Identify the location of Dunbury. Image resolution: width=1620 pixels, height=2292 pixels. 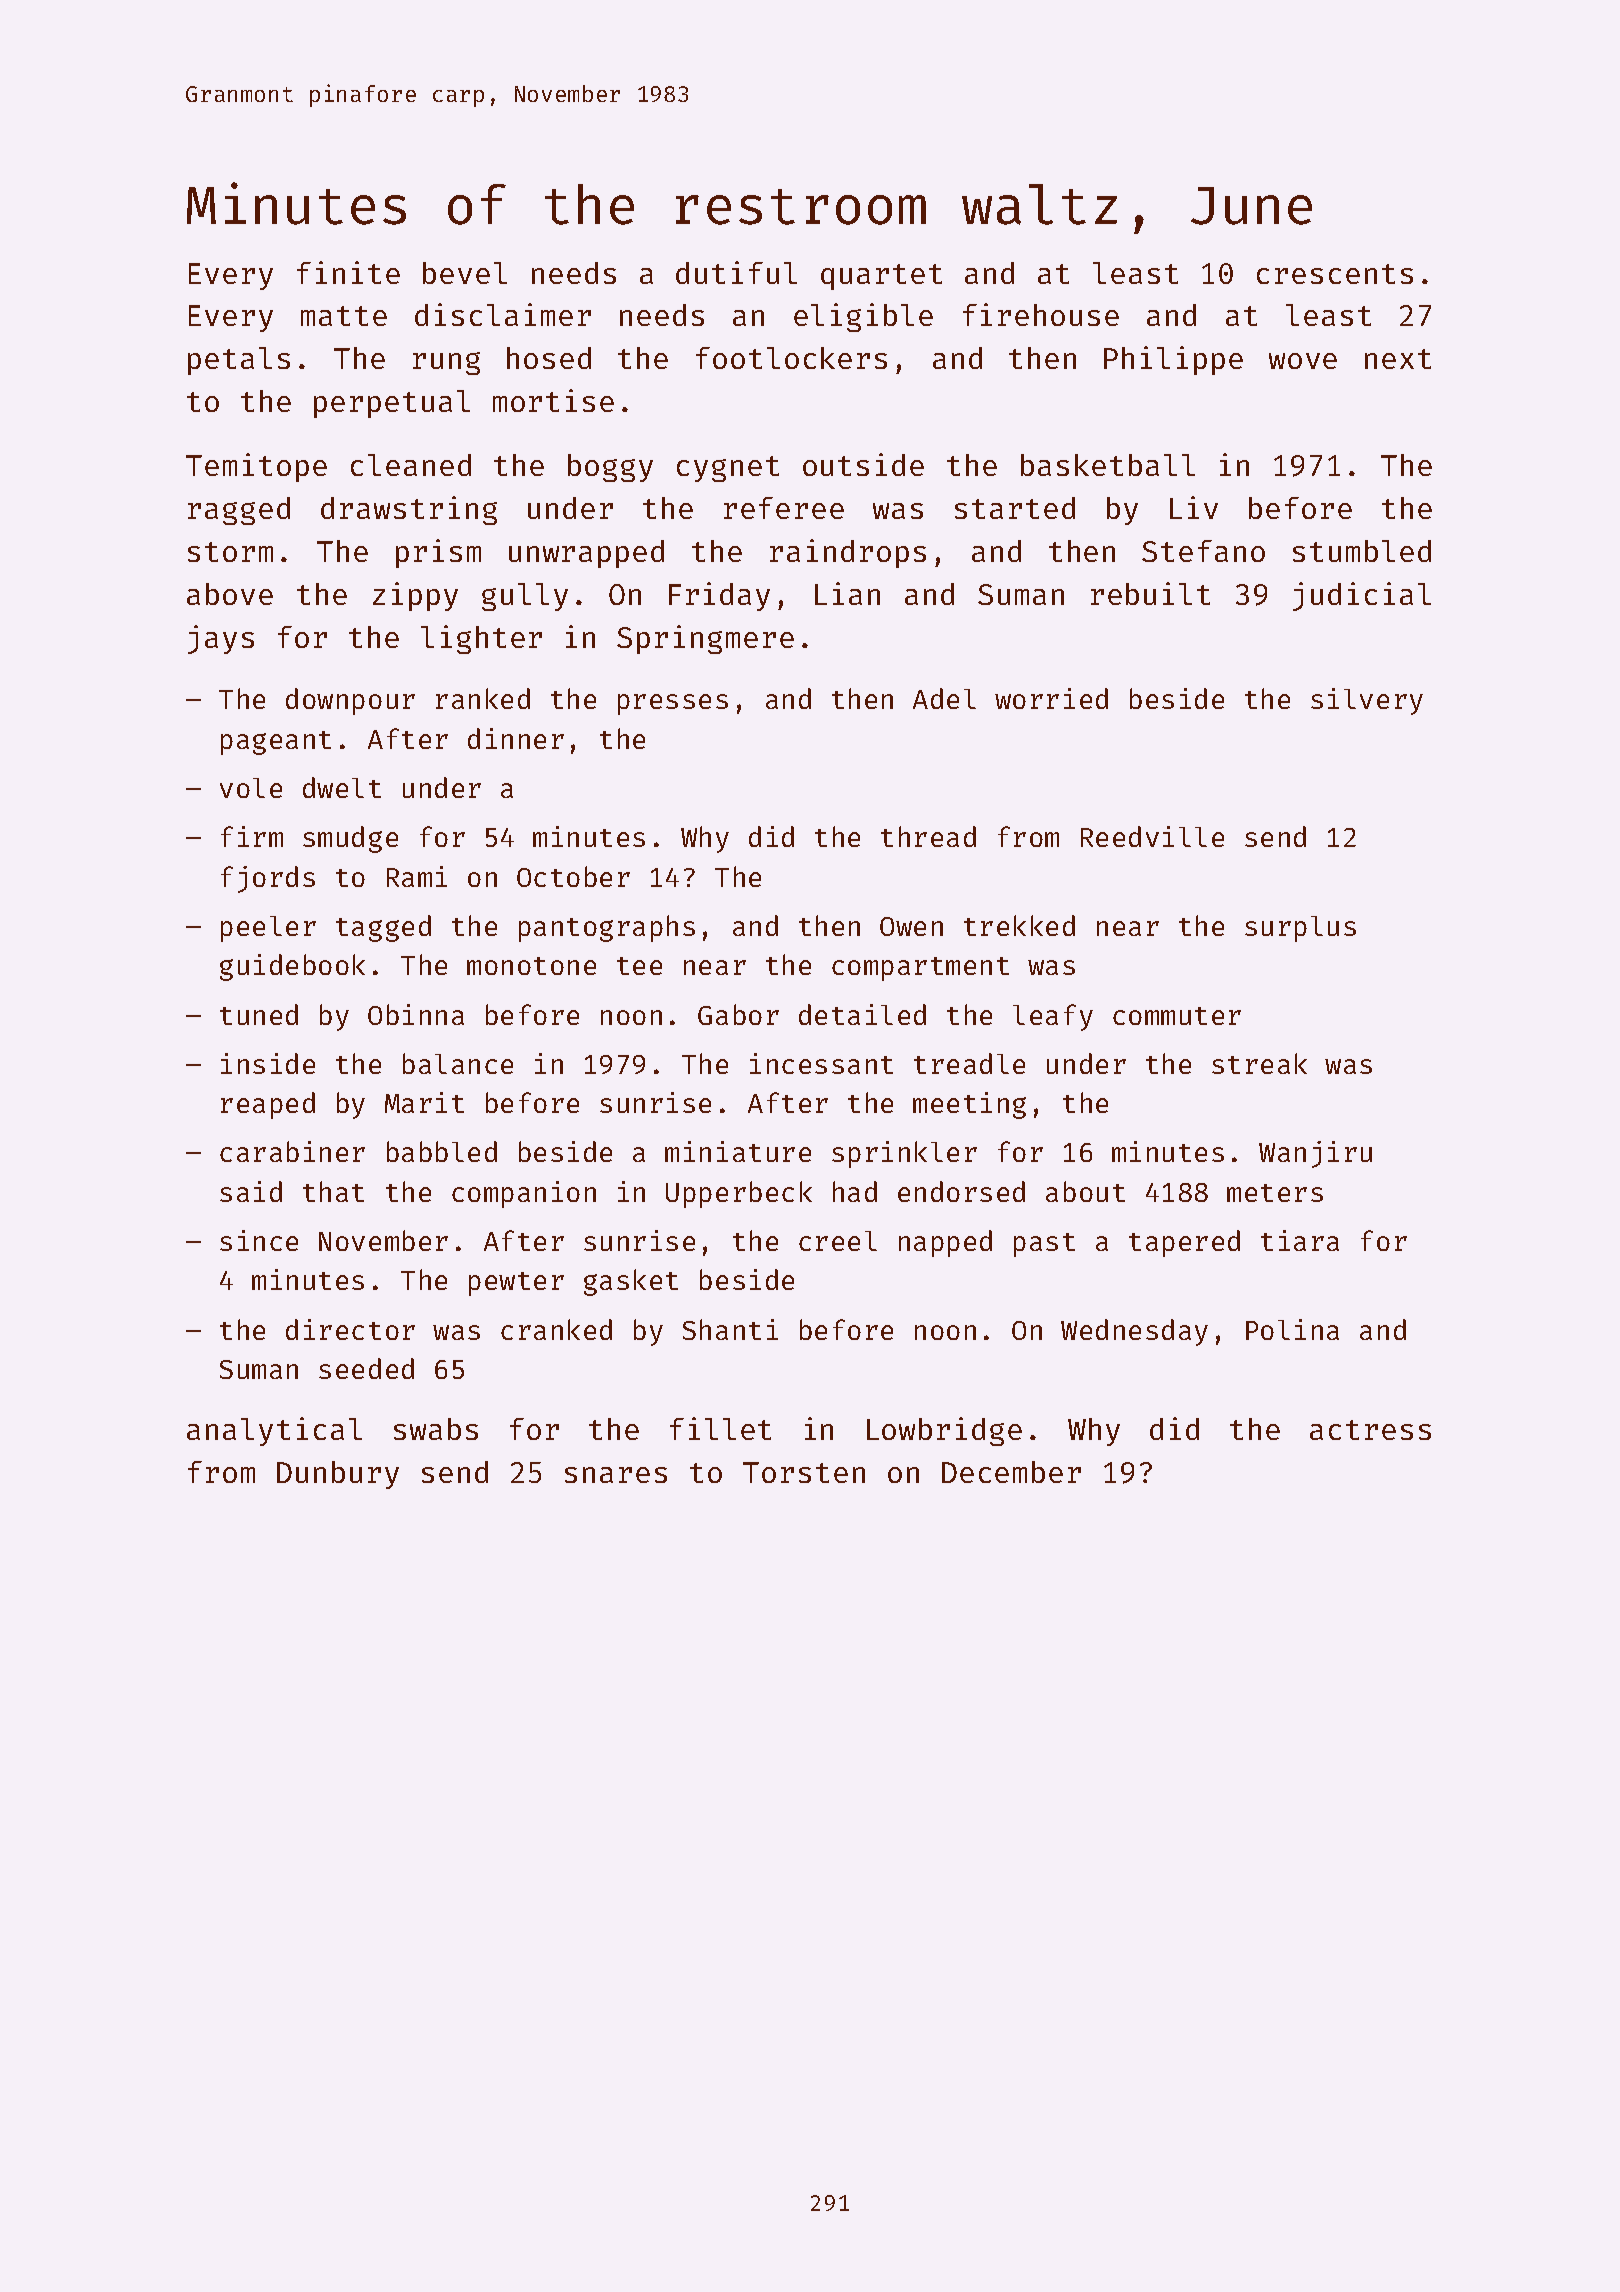
(338, 1475).
